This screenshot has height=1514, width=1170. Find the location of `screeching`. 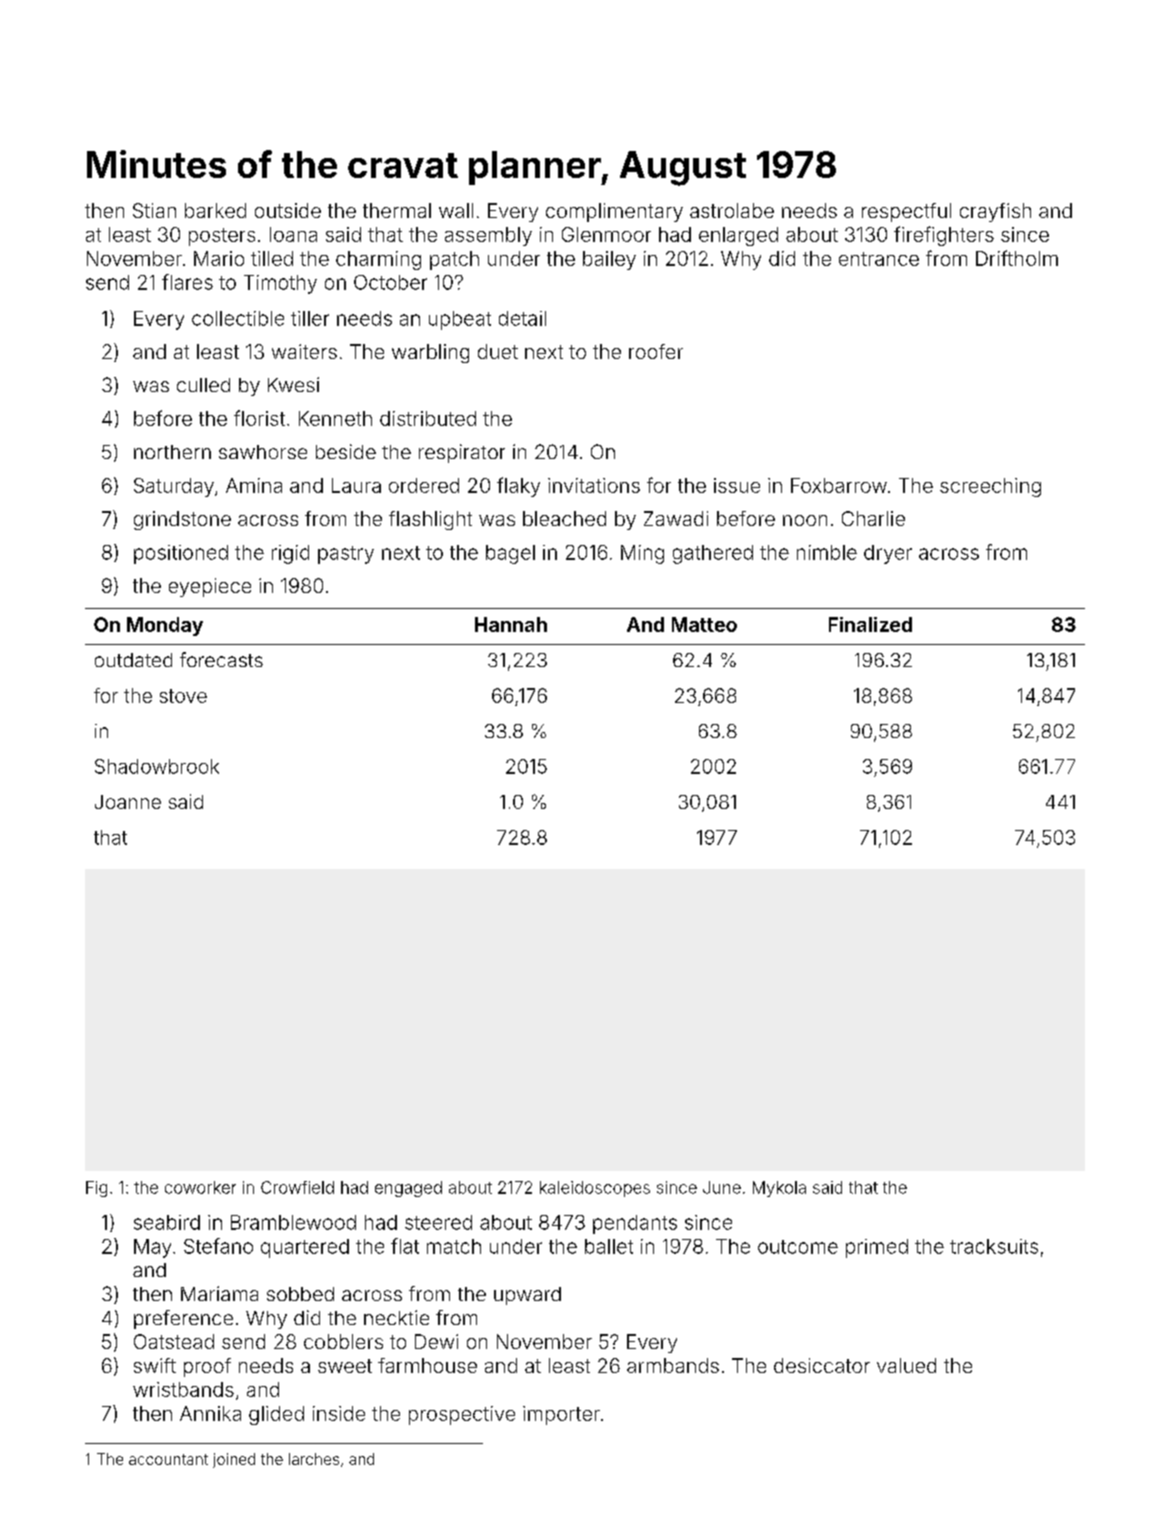

screeching is located at coordinates (990, 487).
